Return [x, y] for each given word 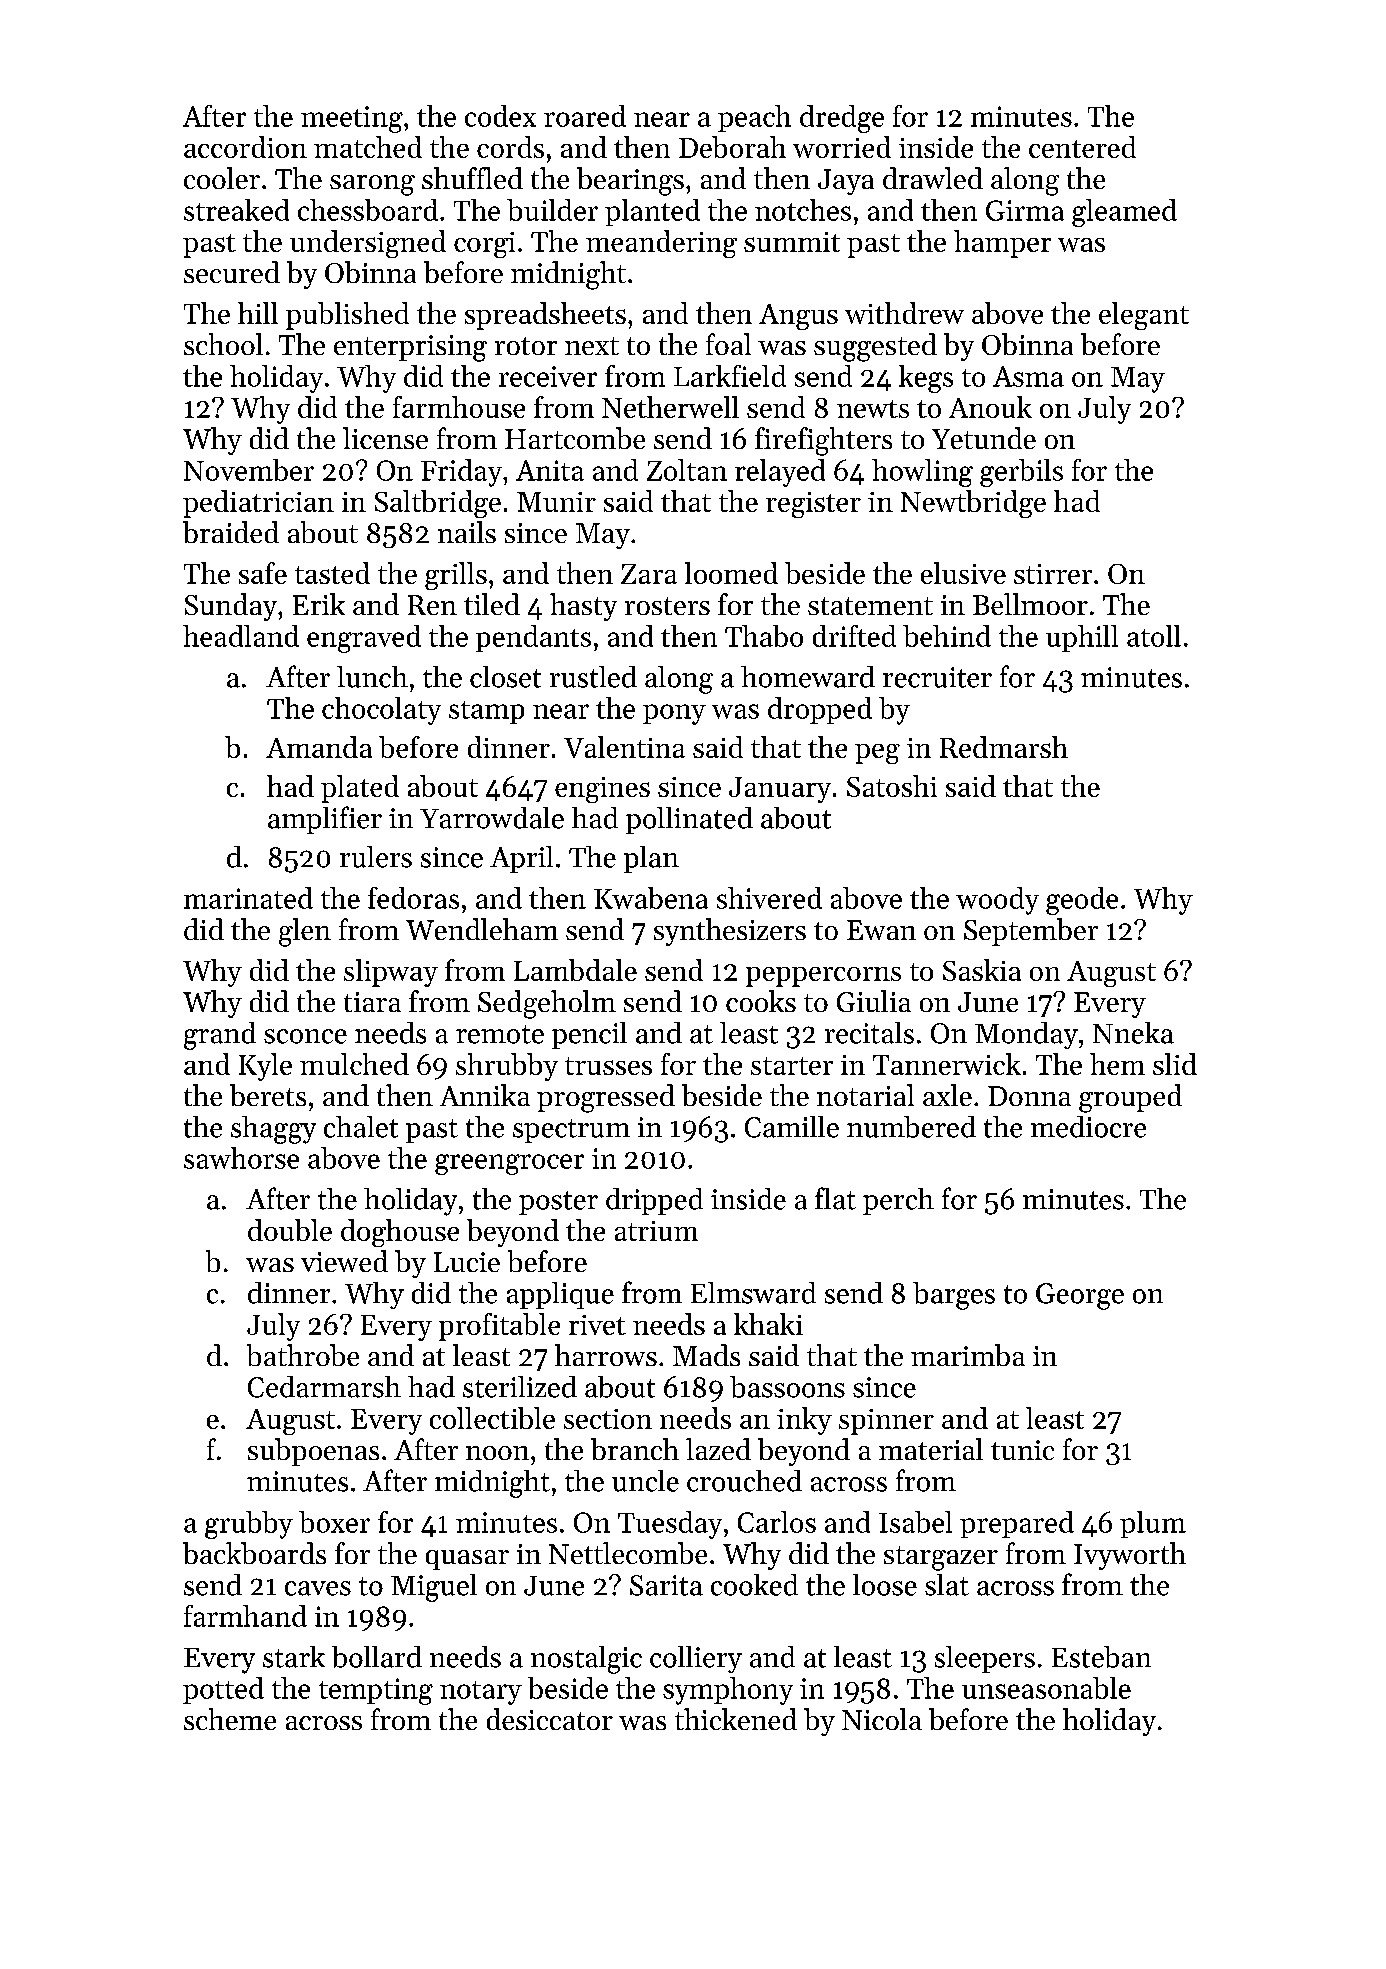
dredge [842, 119]
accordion [245, 147]
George [1080, 1296]
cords [510, 147]
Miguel [434, 1588]
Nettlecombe [628, 1553]
